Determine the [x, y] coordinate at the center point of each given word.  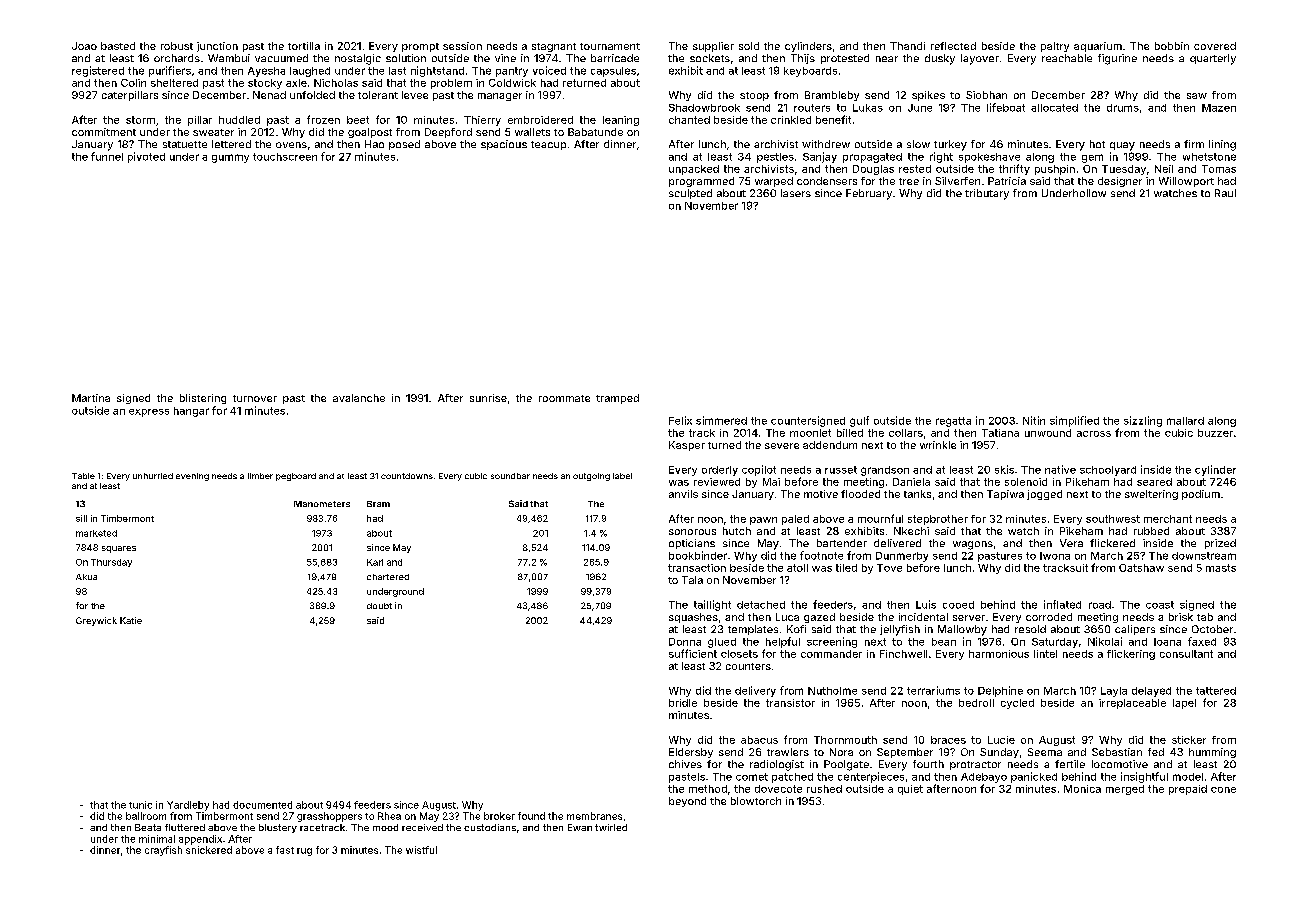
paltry [1055, 47]
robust [177, 46]
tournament [610, 46]
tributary [987, 194]
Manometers [322, 504]
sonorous [692, 532]
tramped [617, 399]
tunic [140, 805]
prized [1220, 544]
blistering [203, 399]
